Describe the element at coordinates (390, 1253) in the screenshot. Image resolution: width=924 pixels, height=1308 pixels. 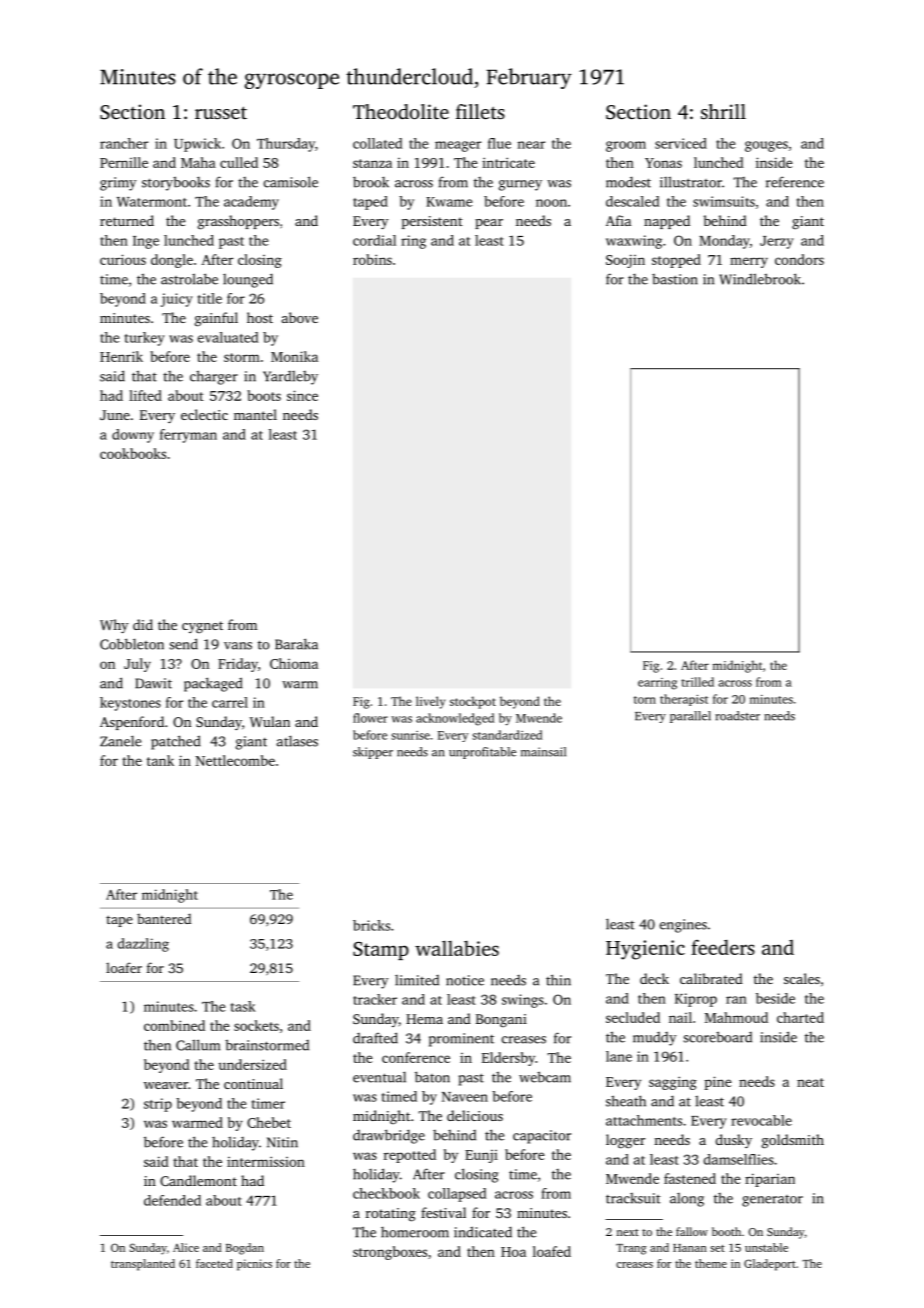
I see `strongboxes` at that location.
